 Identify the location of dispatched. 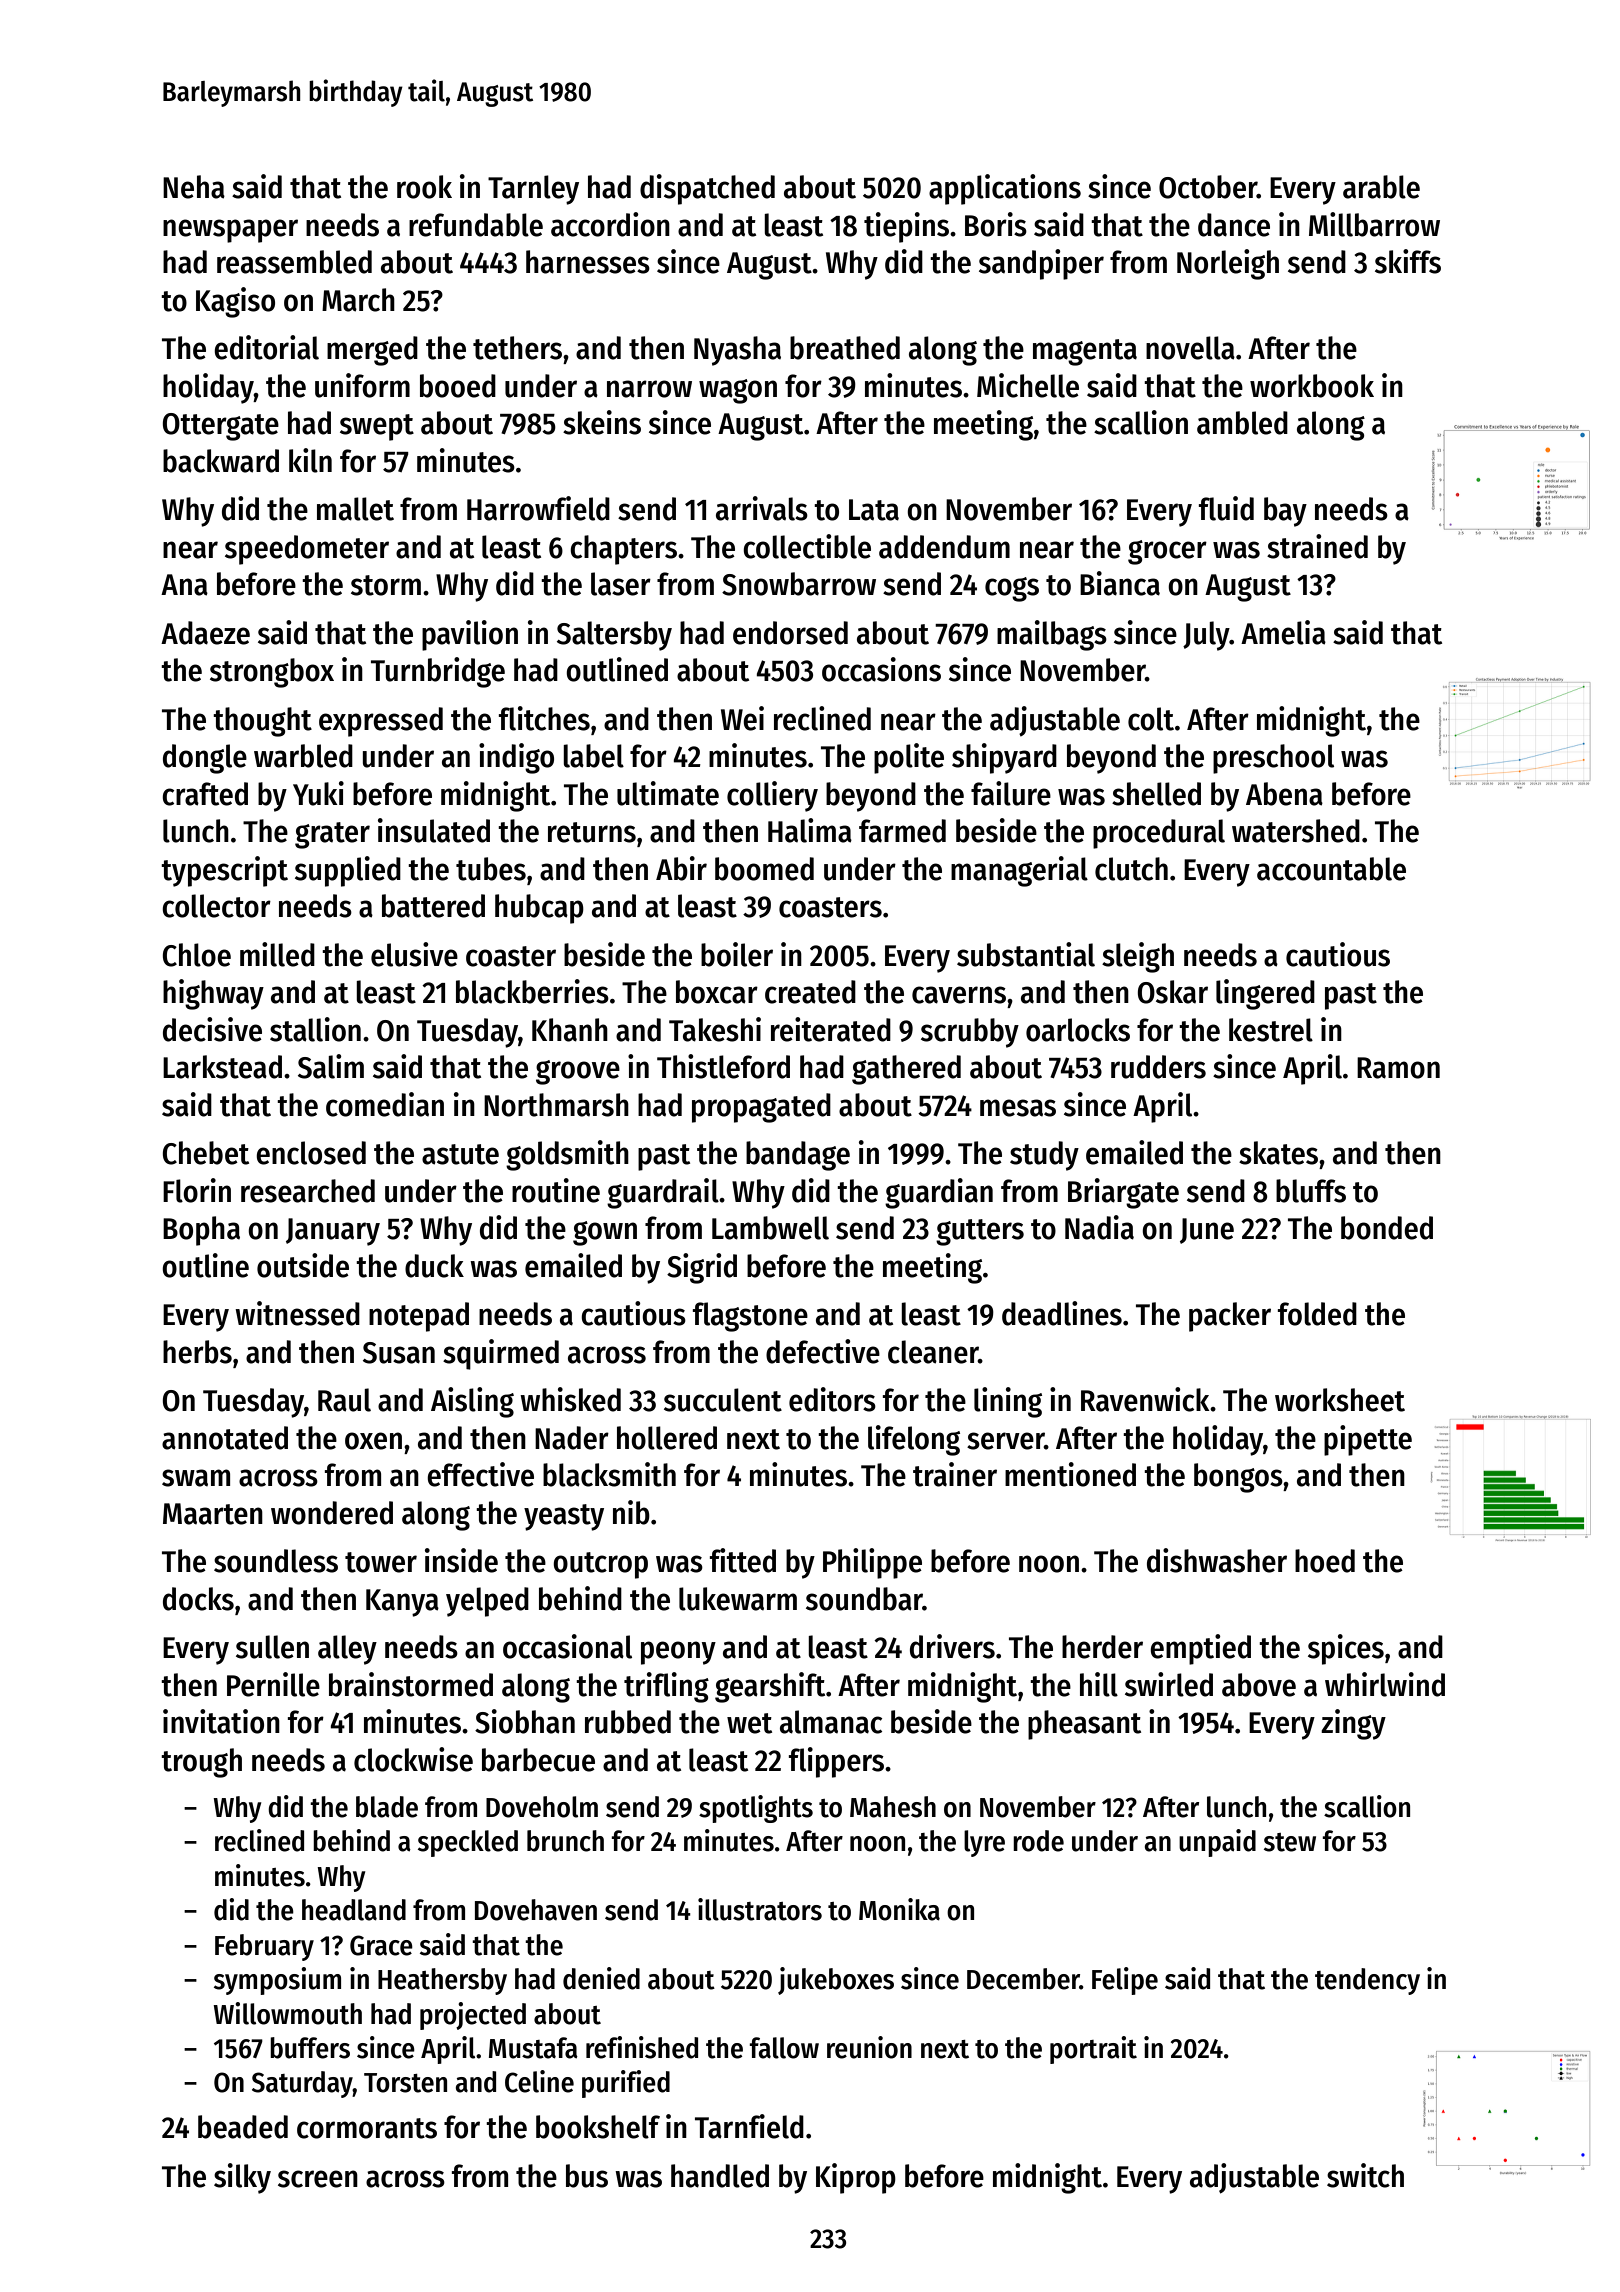
(707, 189).
